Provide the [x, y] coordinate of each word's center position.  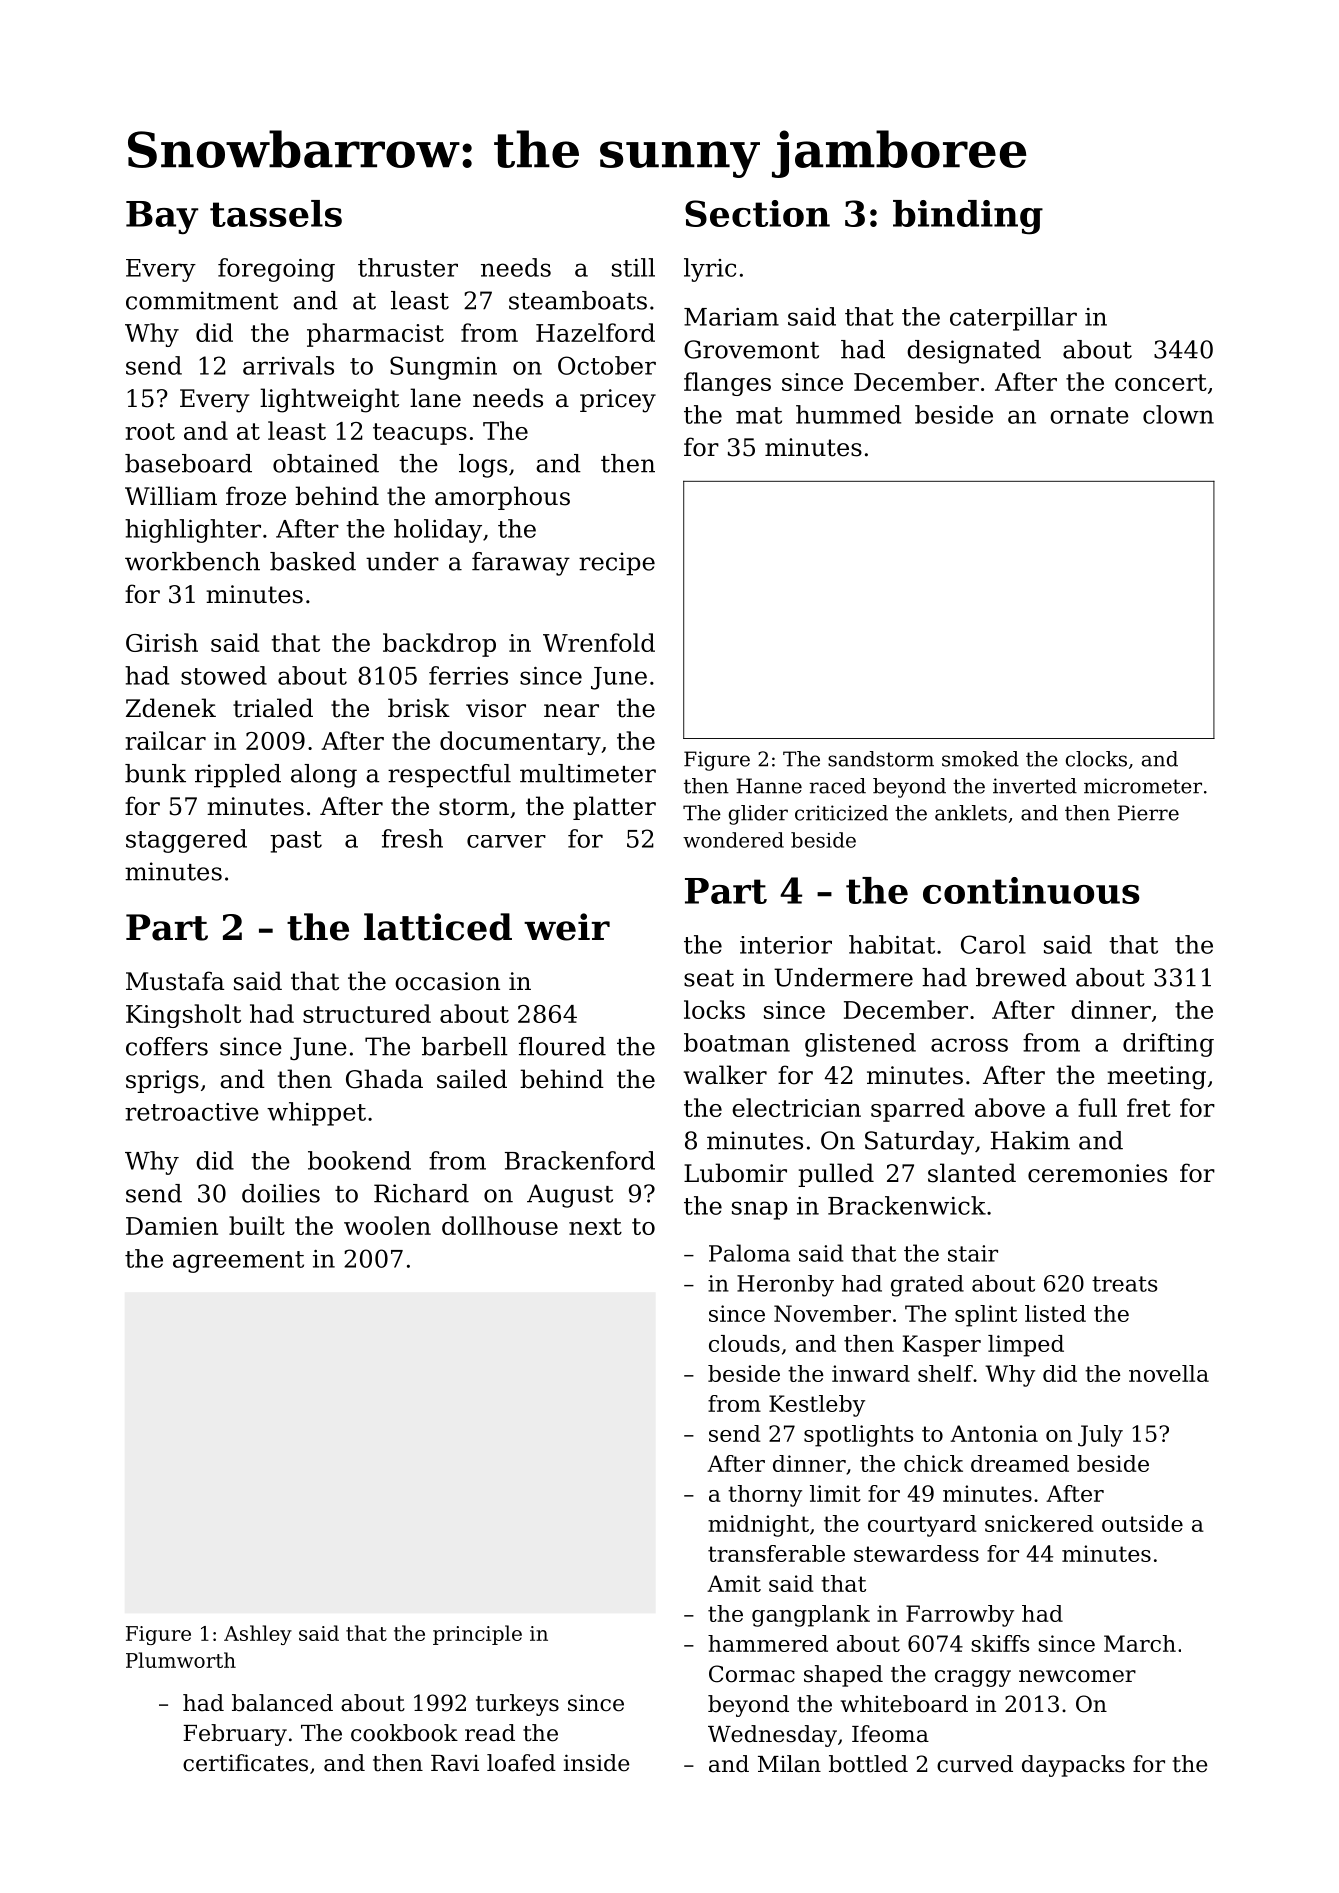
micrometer [1143, 786]
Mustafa [175, 981]
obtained [326, 463]
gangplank [811, 1616]
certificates [245, 1763]
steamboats [578, 300]
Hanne [769, 786]
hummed [848, 414]
